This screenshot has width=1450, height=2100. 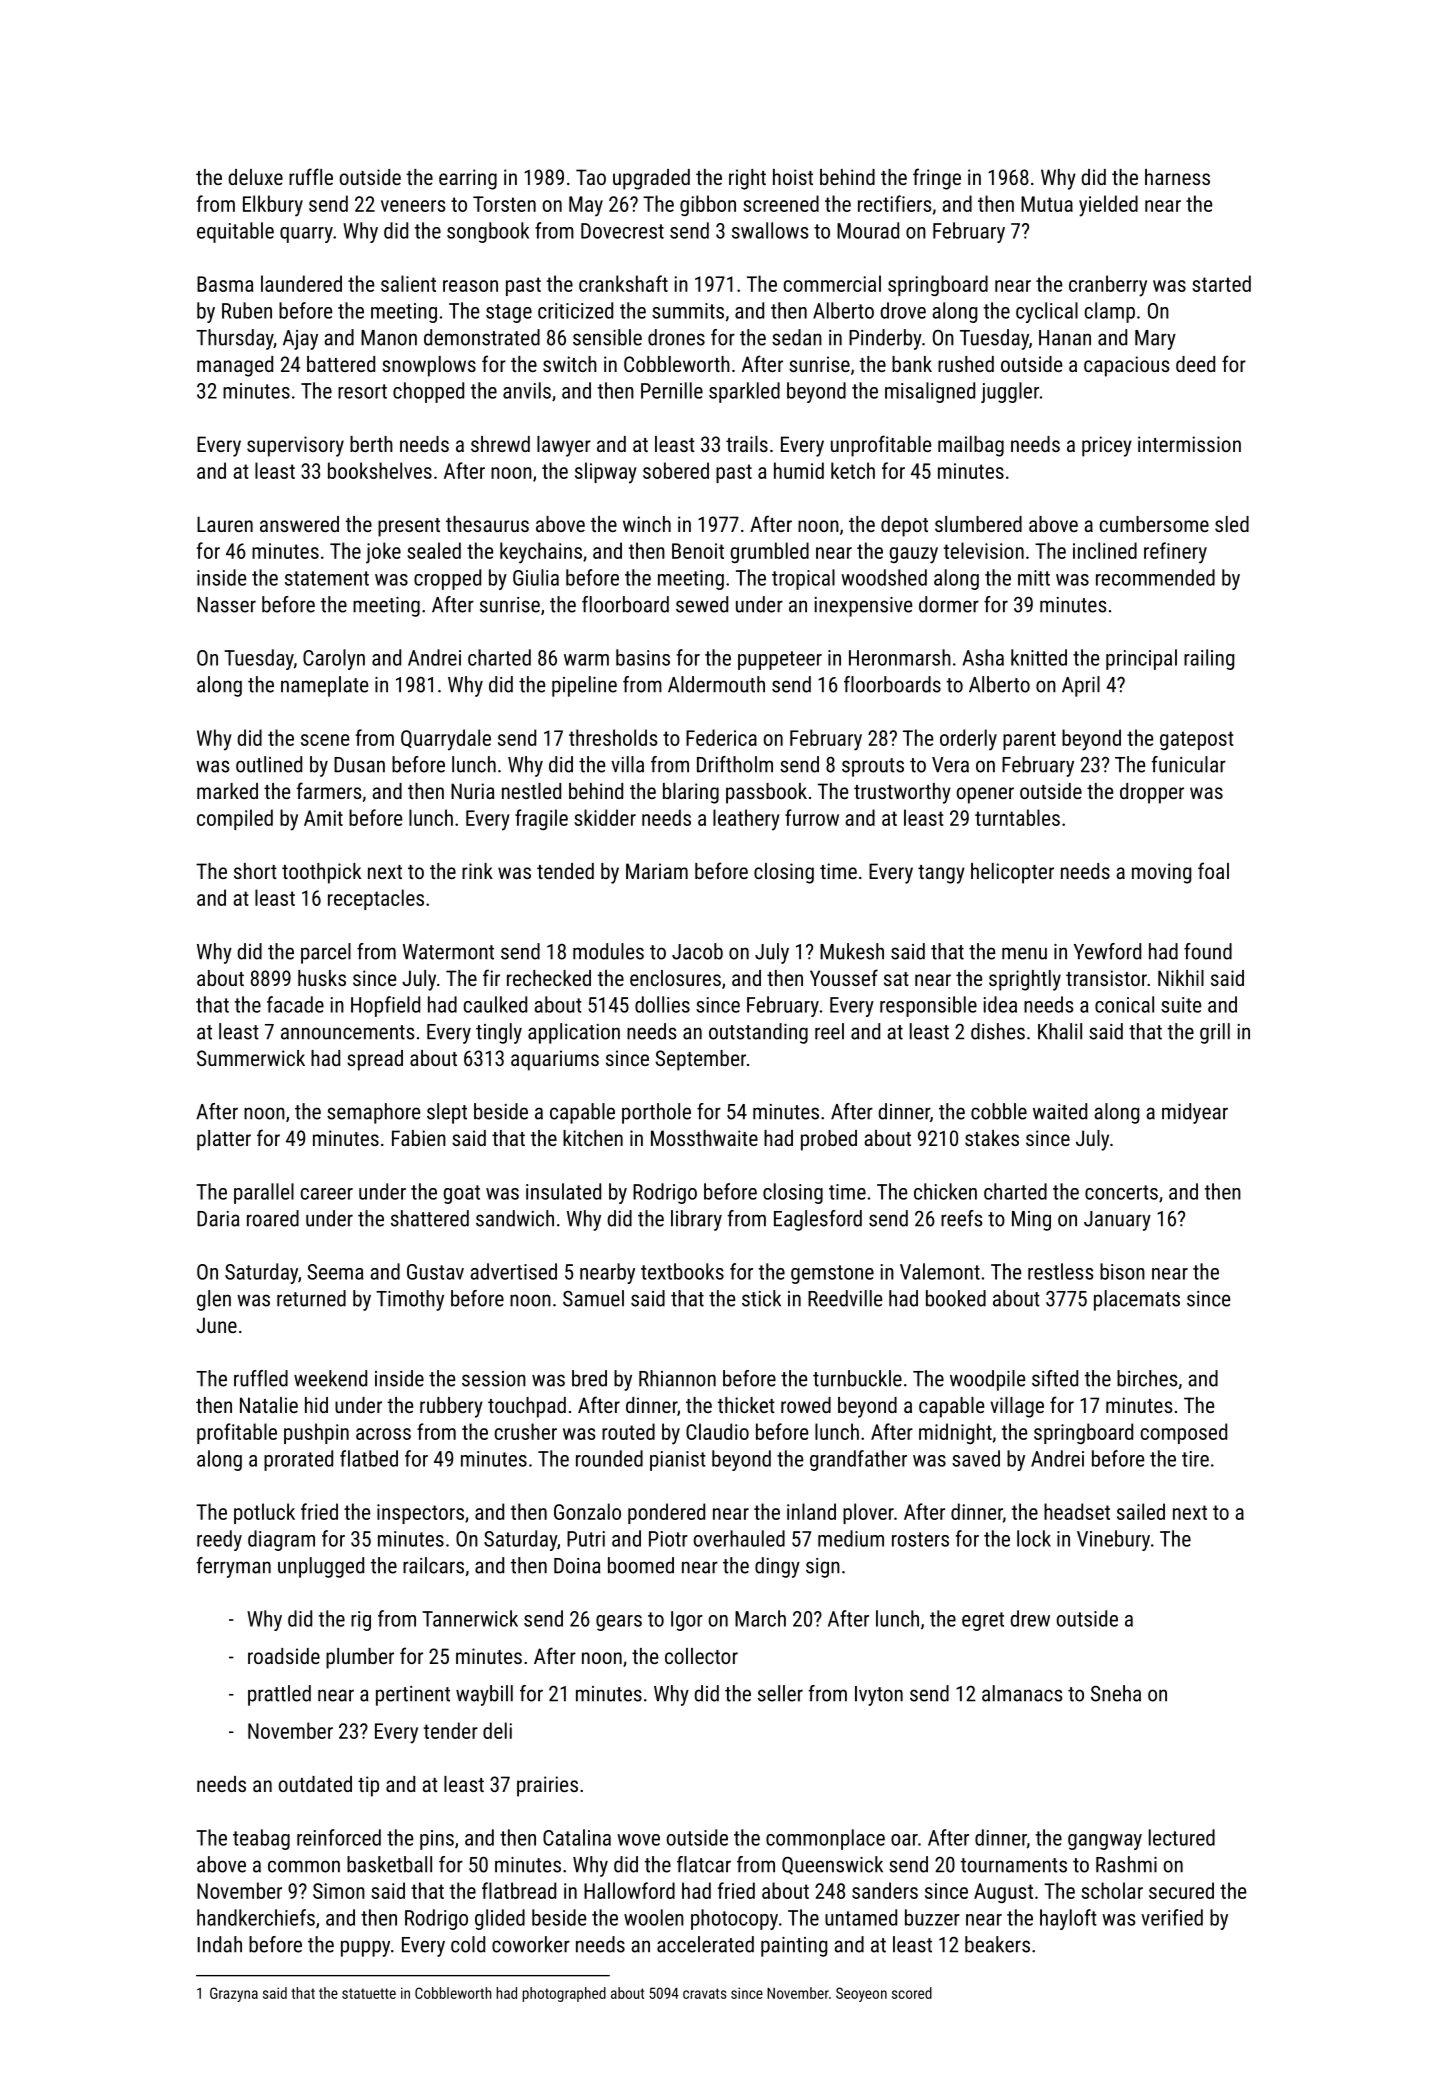 I want to click on Nuria, so click(x=473, y=791).
